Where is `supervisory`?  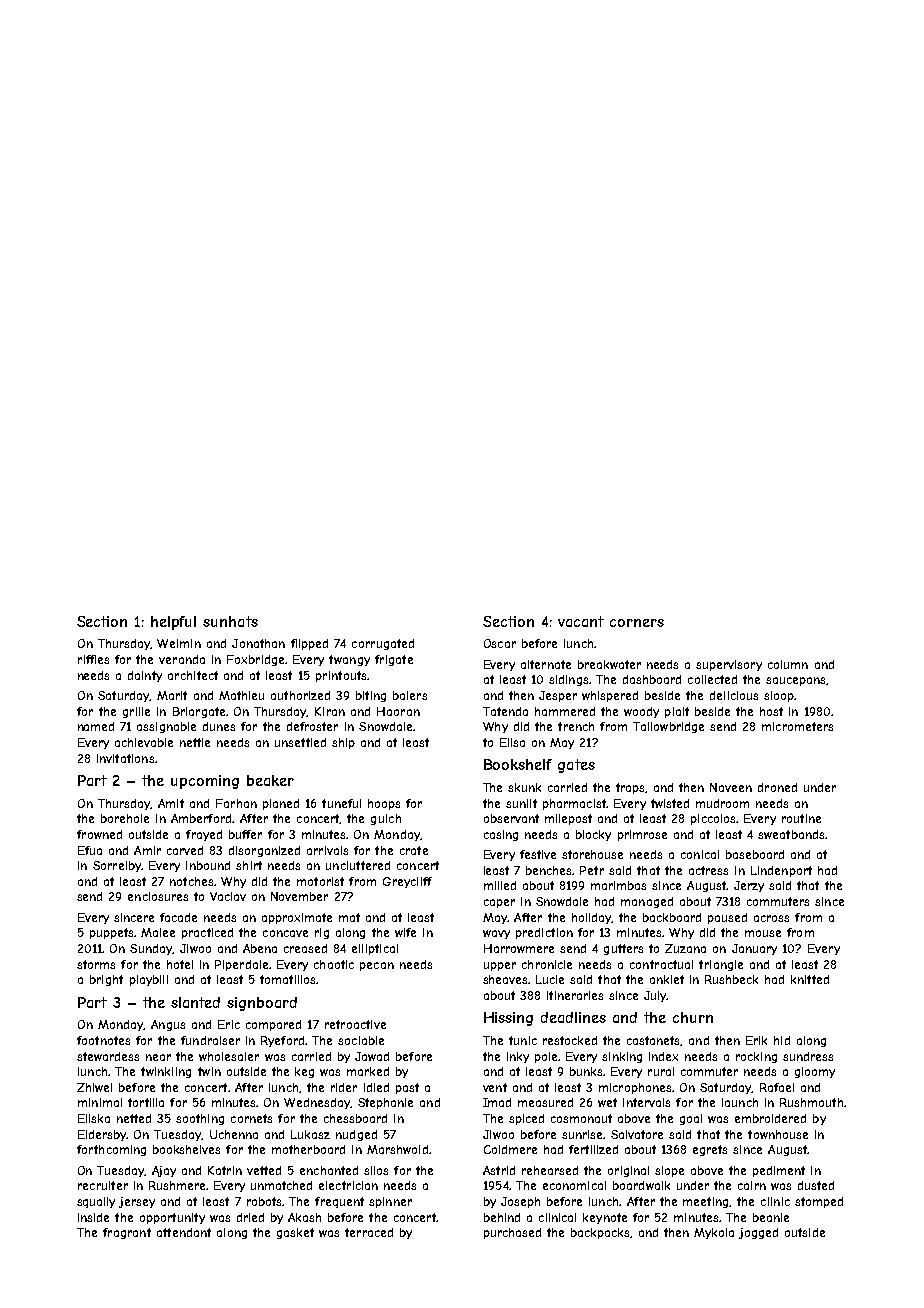
supervisory is located at coordinates (729, 665).
